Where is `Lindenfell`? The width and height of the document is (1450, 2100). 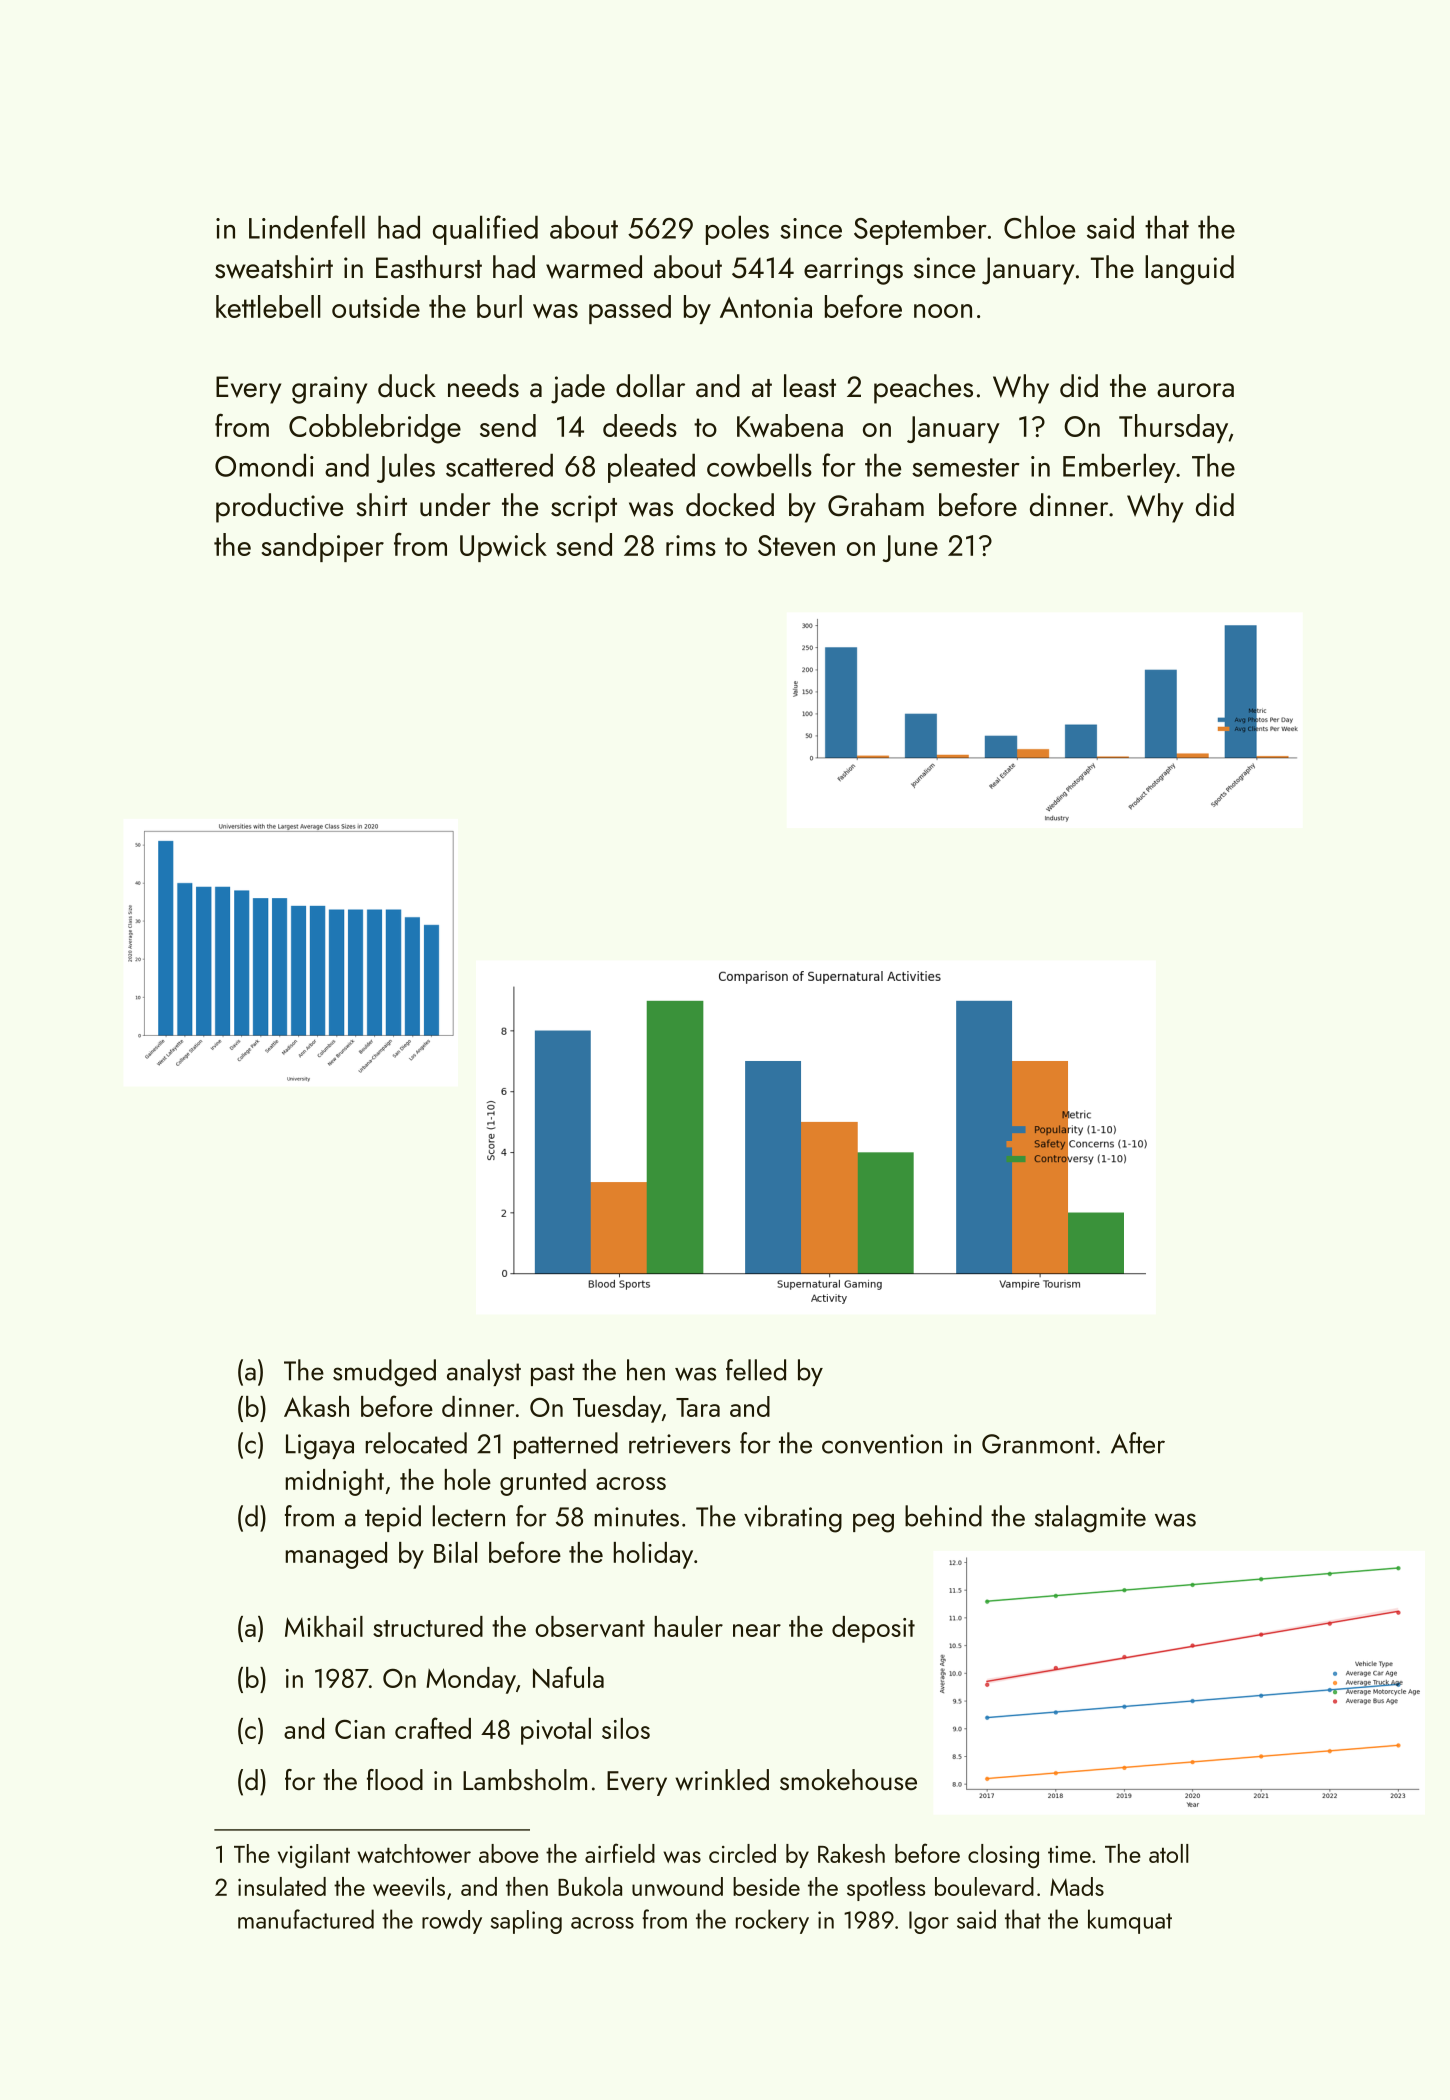 Lindenfell is located at coordinates (307, 227).
